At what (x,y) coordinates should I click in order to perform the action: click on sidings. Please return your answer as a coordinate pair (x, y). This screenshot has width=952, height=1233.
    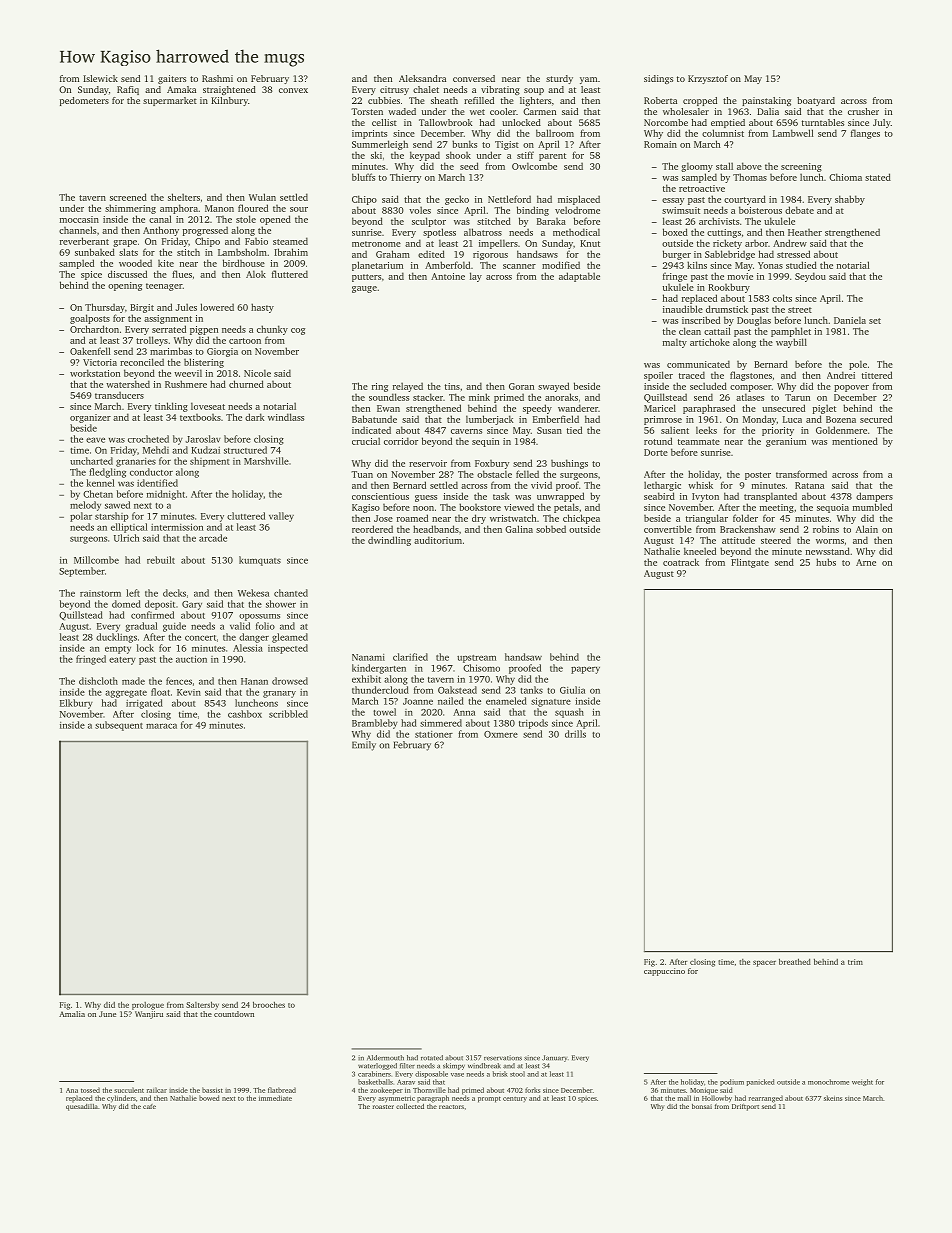
    Looking at the image, I should click on (658, 79).
